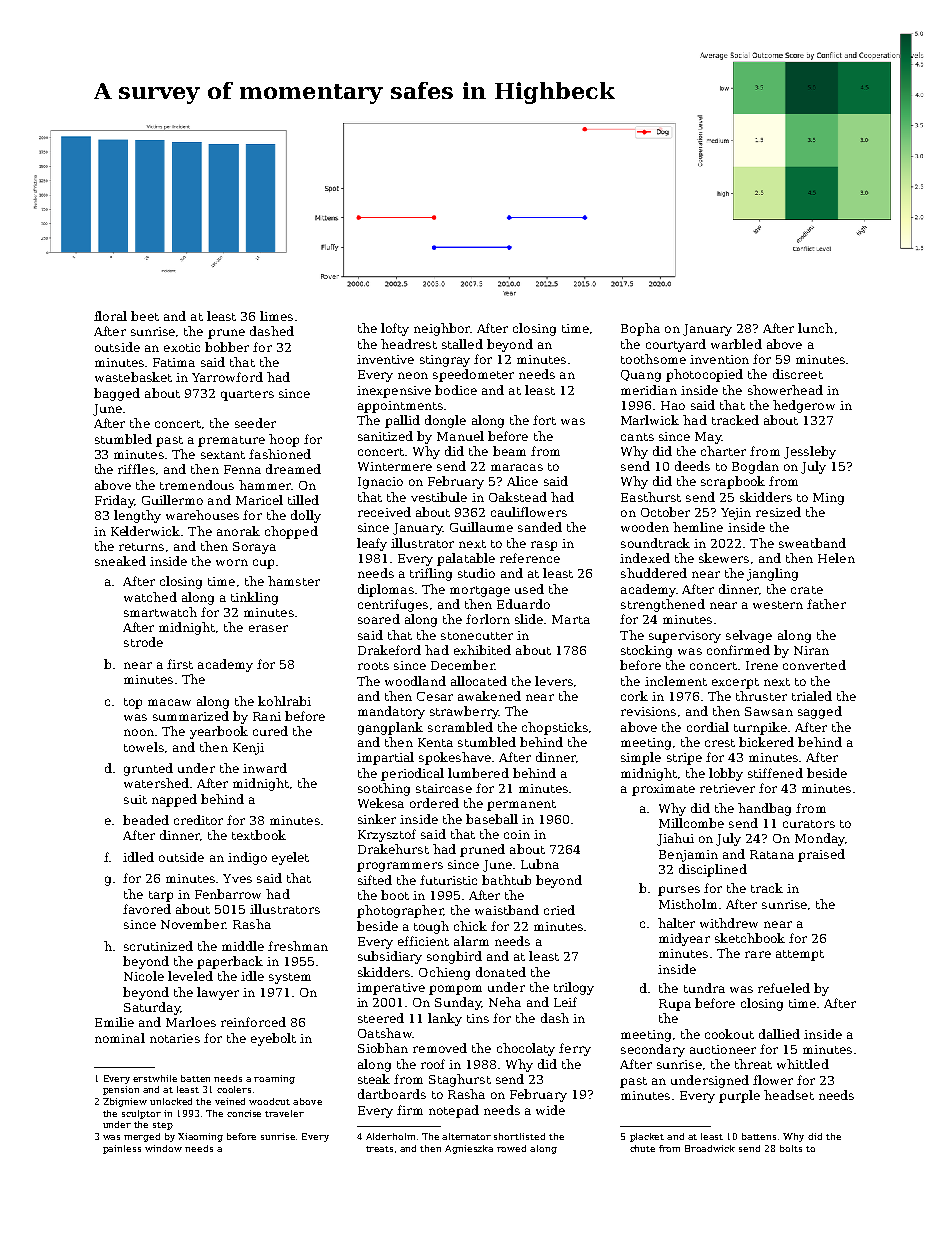 The width and height of the screenshot is (952, 1233). What do you see at coordinates (476, 573) in the screenshot?
I see `studio` at bounding box center [476, 573].
